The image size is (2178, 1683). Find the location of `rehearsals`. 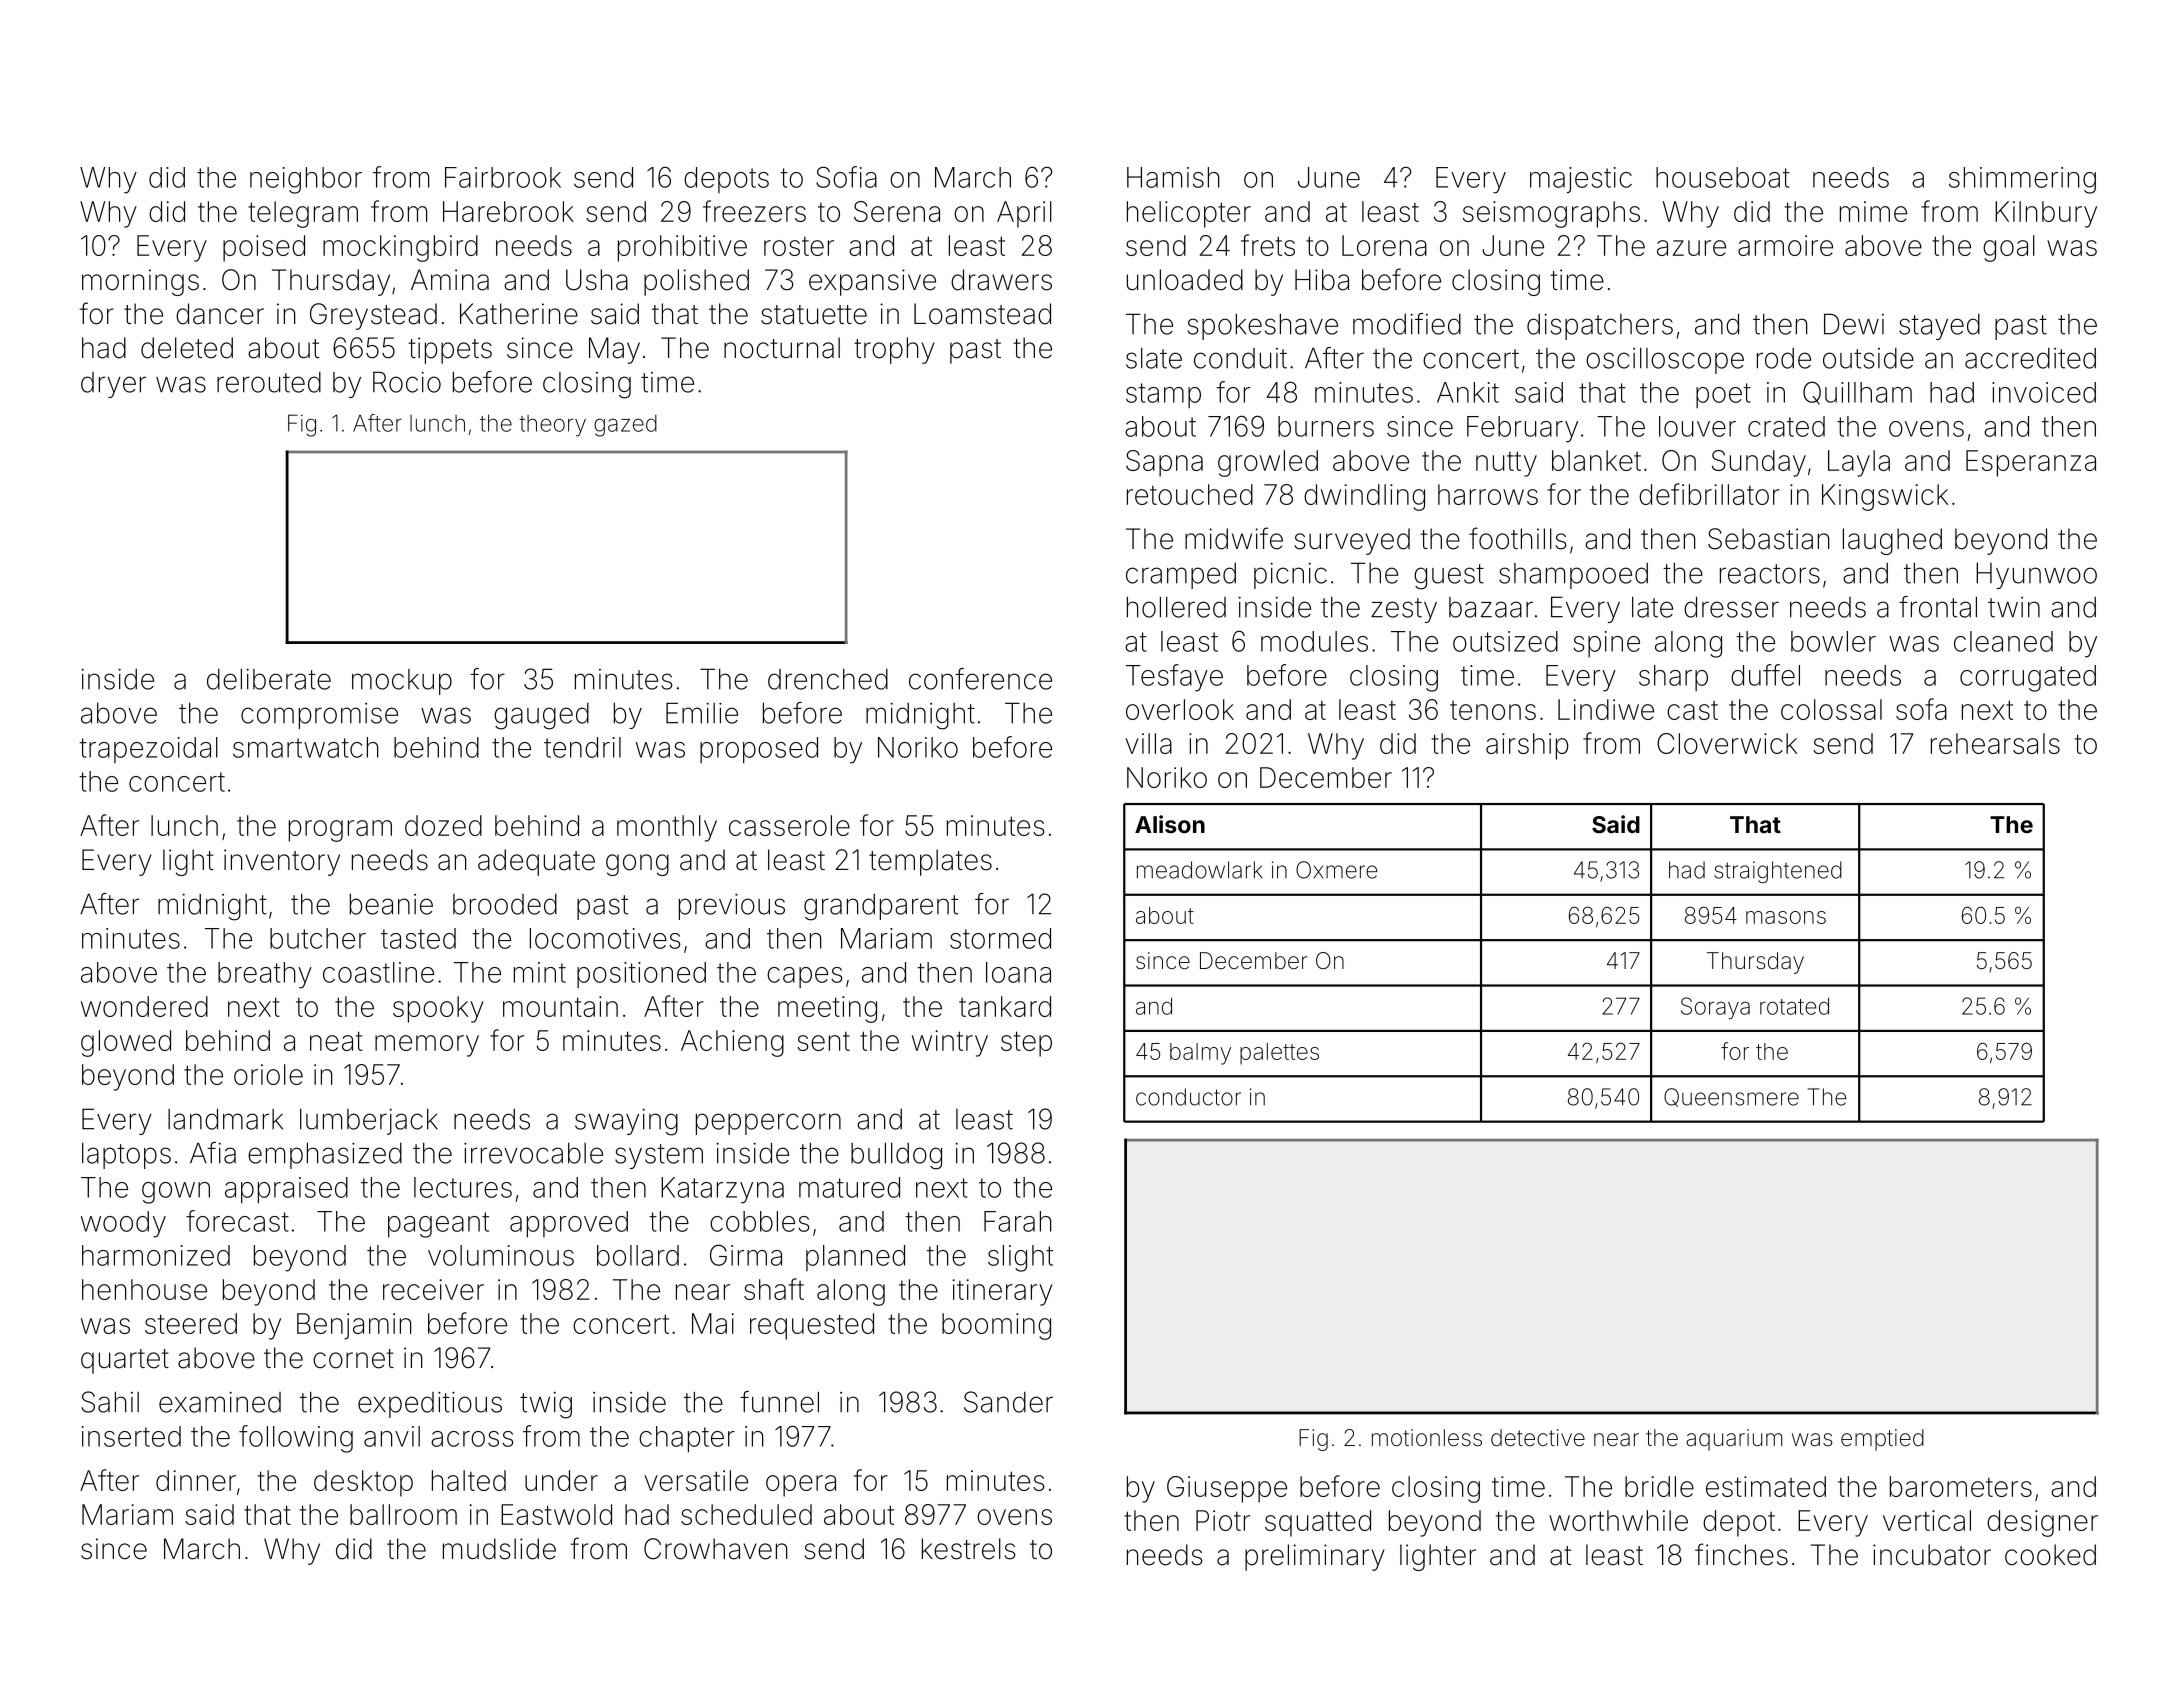

rehearsals is located at coordinates (1995, 743).
